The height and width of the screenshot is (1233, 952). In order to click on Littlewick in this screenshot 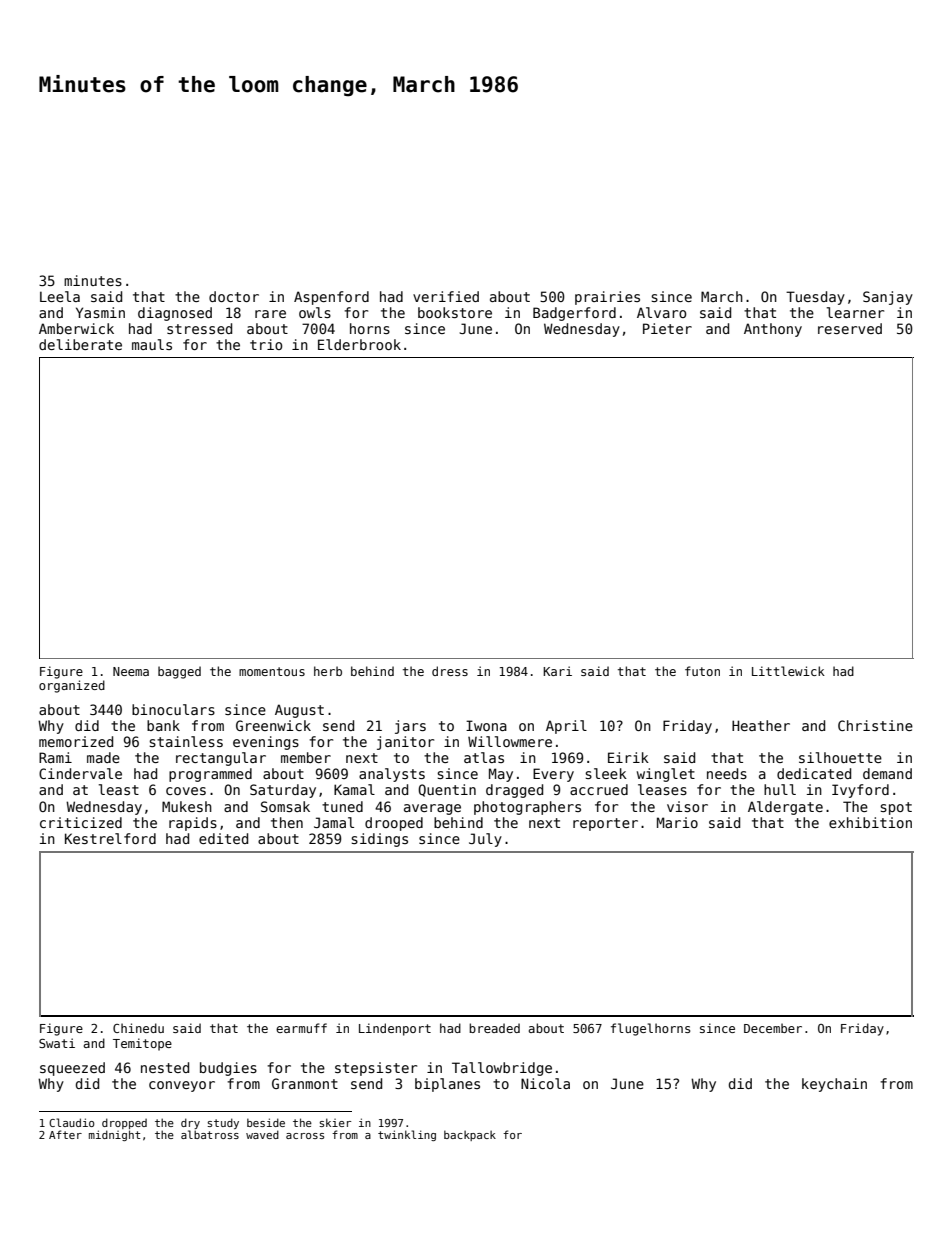, I will do `click(788, 671)`.
